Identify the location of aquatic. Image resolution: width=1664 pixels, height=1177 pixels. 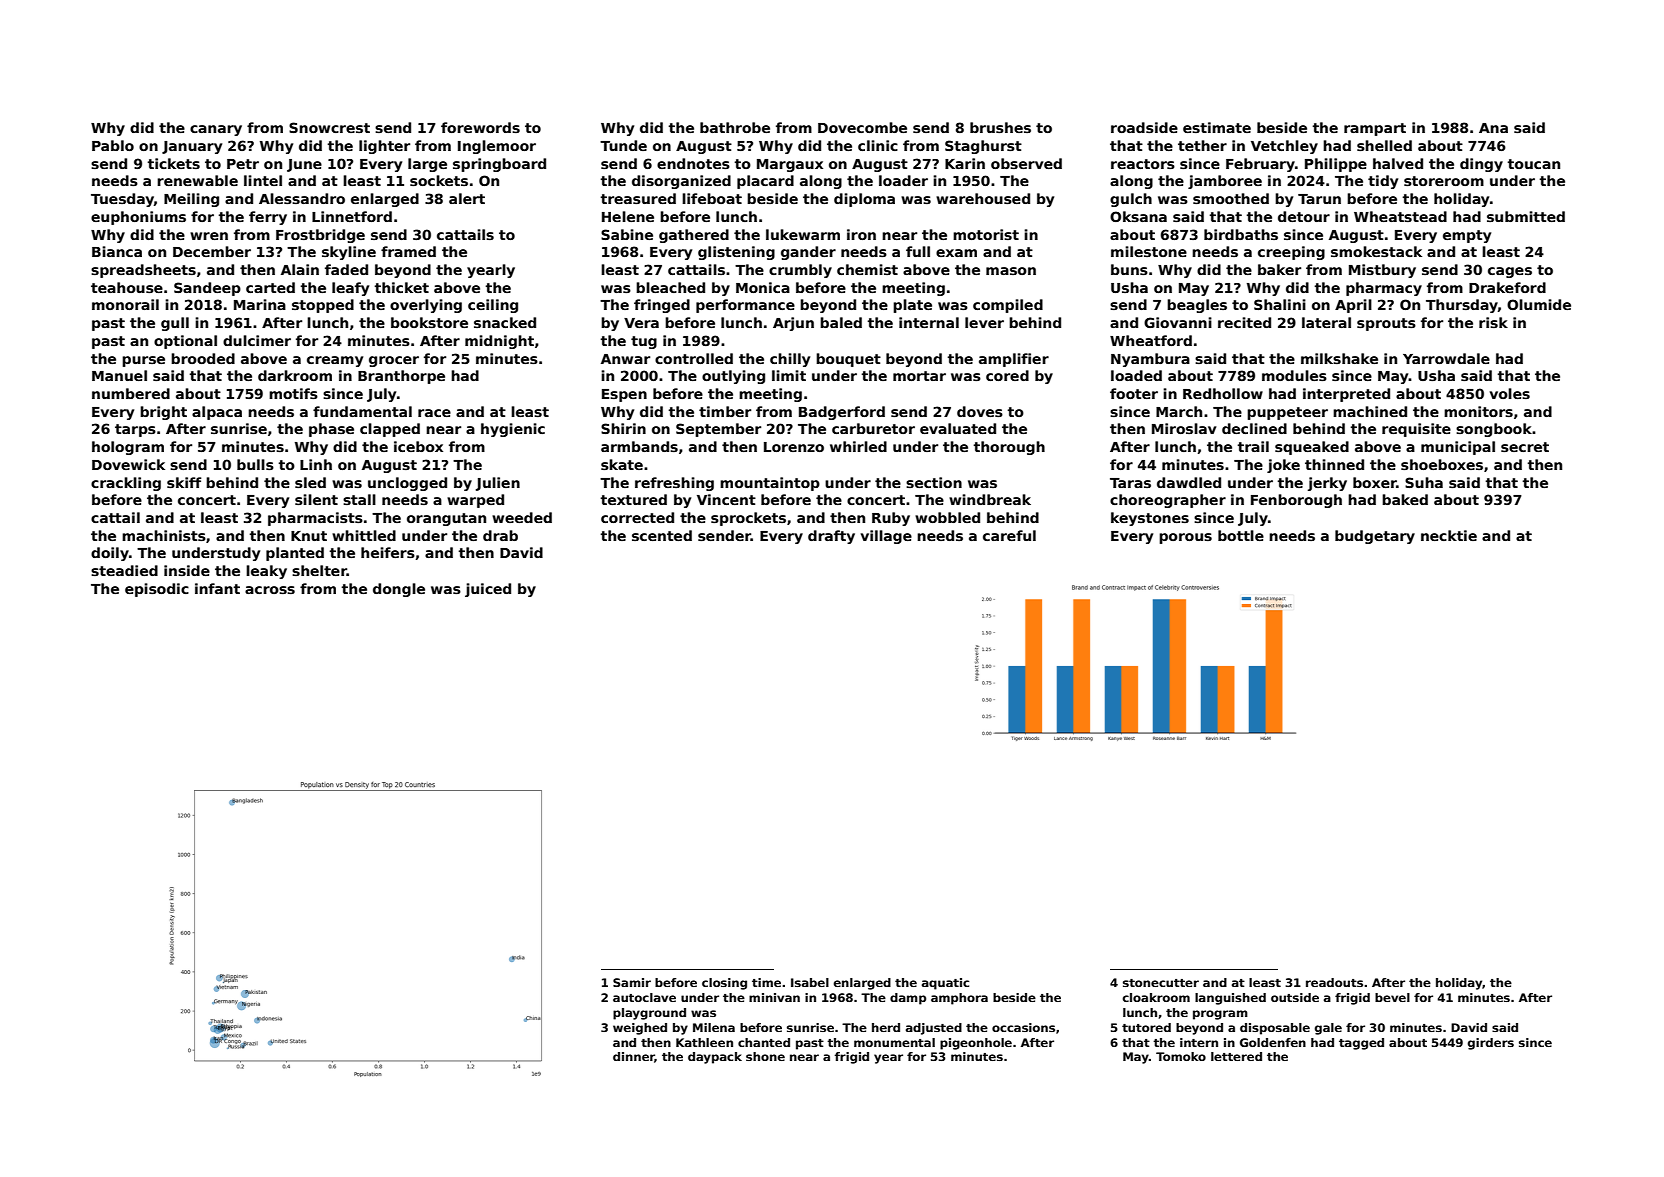
(945, 984).
